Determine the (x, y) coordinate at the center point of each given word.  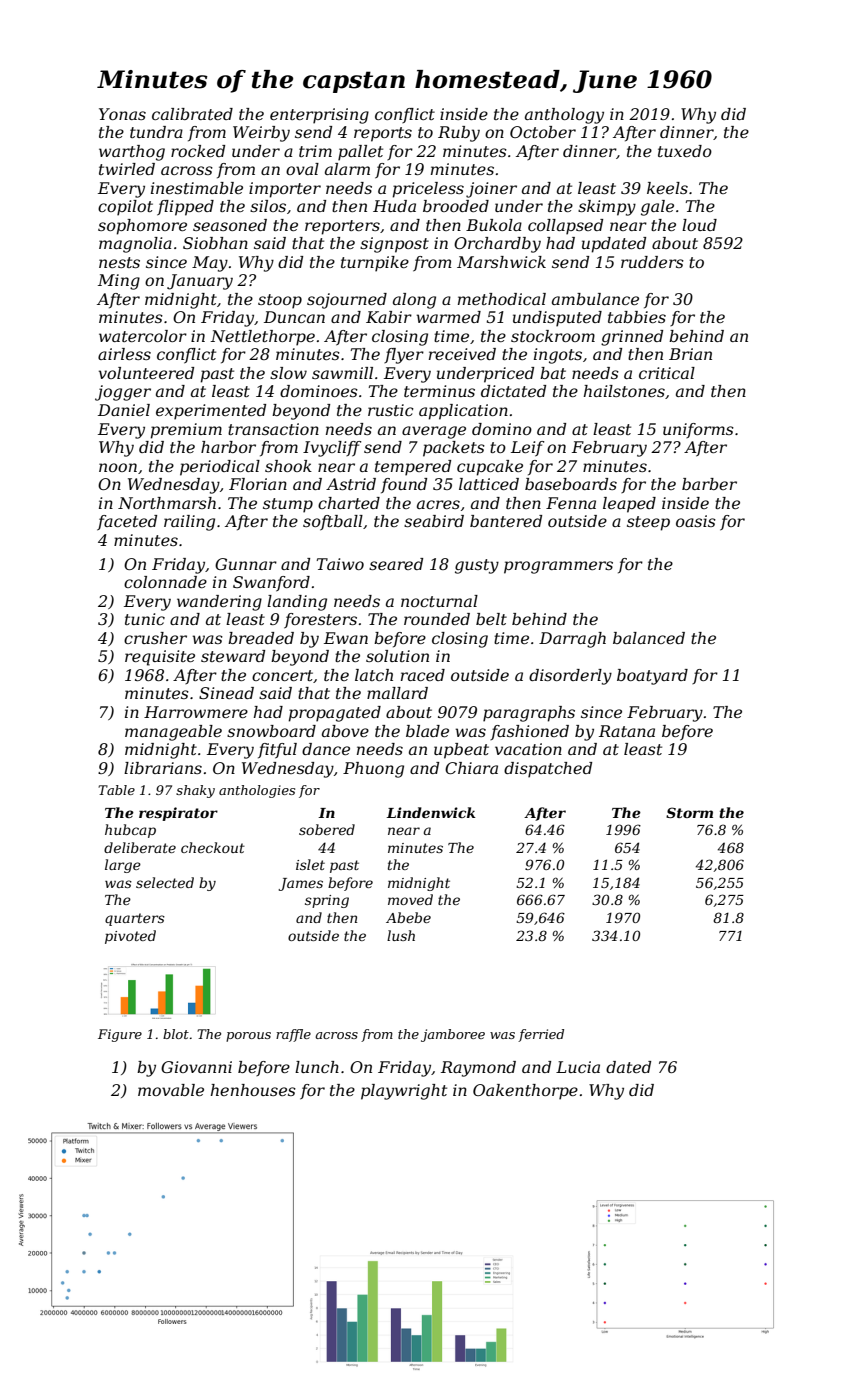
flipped (185, 208)
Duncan (294, 317)
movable (171, 1090)
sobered (327, 829)
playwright (404, 1092)
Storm (689, 812)
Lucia (578, 1067)
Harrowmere (196, 712)
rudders (652, 262)
